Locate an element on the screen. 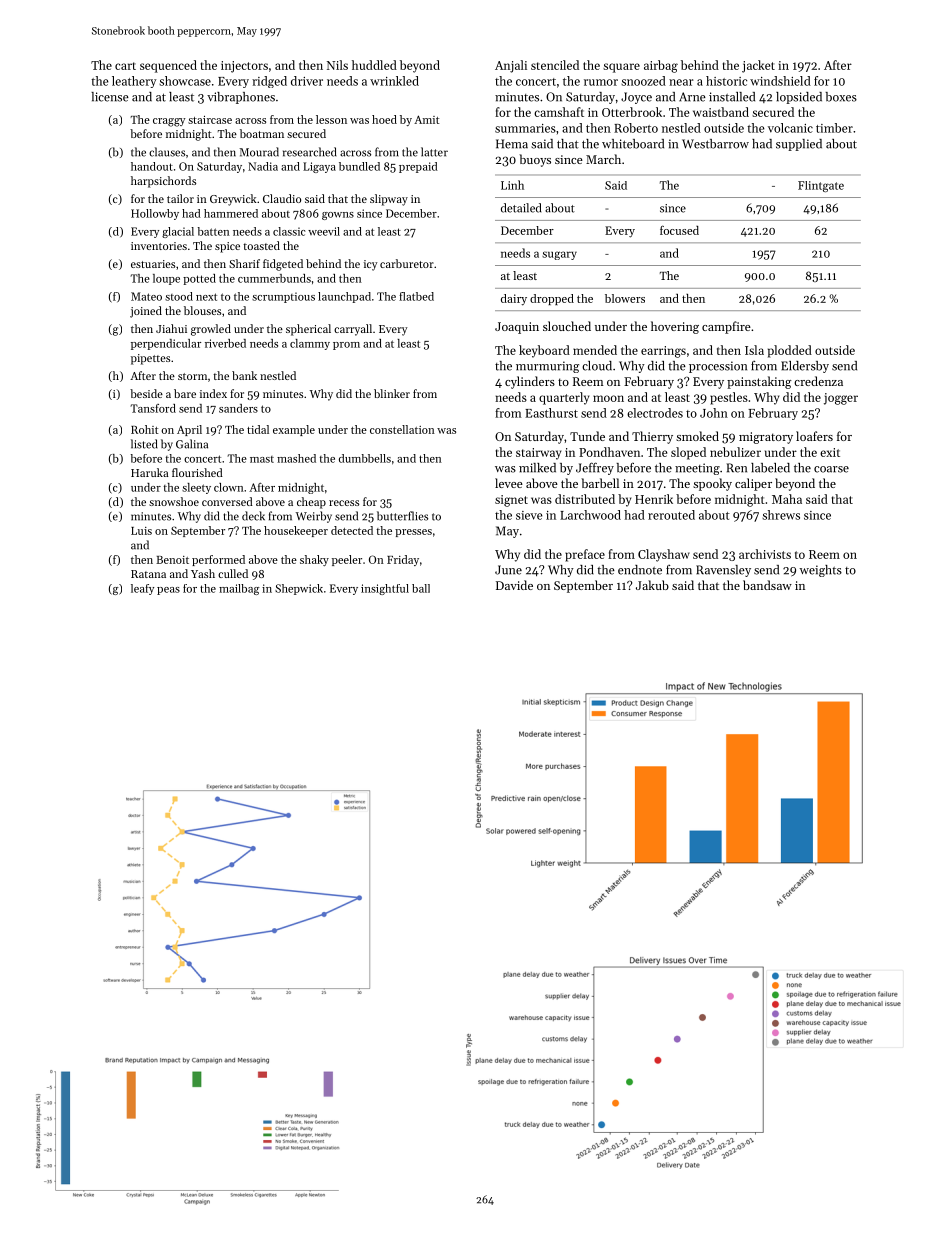 Image resolution: width=952 pixels, height=1233 pixels. shaky is located at coordinates (314, 560).
